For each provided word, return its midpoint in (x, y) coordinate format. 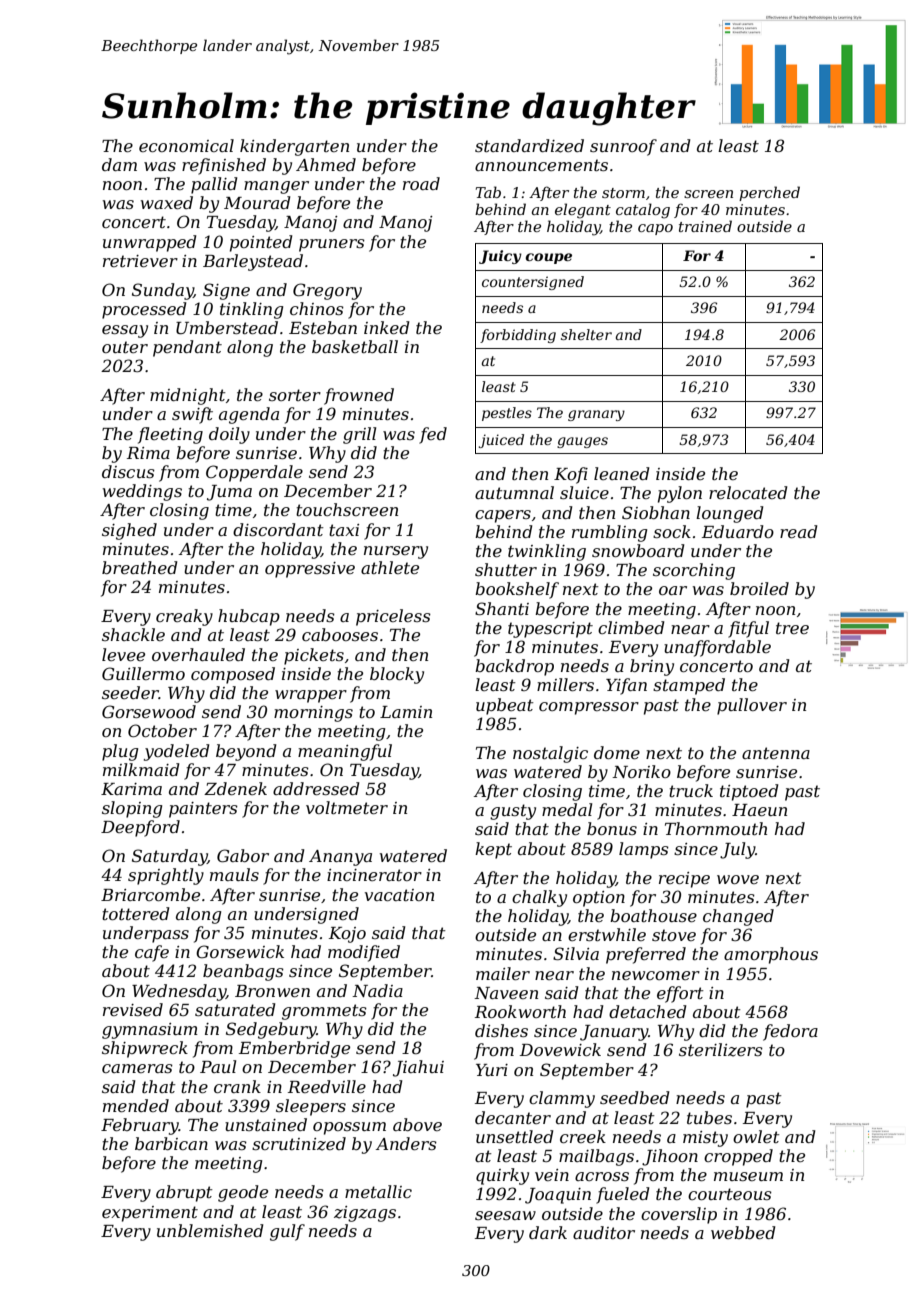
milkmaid (141, 769)
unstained (266, 1124)
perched (769, 193)
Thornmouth (716, 828)
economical (186, 145)
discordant (278, 529)
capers (503, 516)
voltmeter (347, 807)
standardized (529, 146)
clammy (562, 1099)
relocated (748, 492)
